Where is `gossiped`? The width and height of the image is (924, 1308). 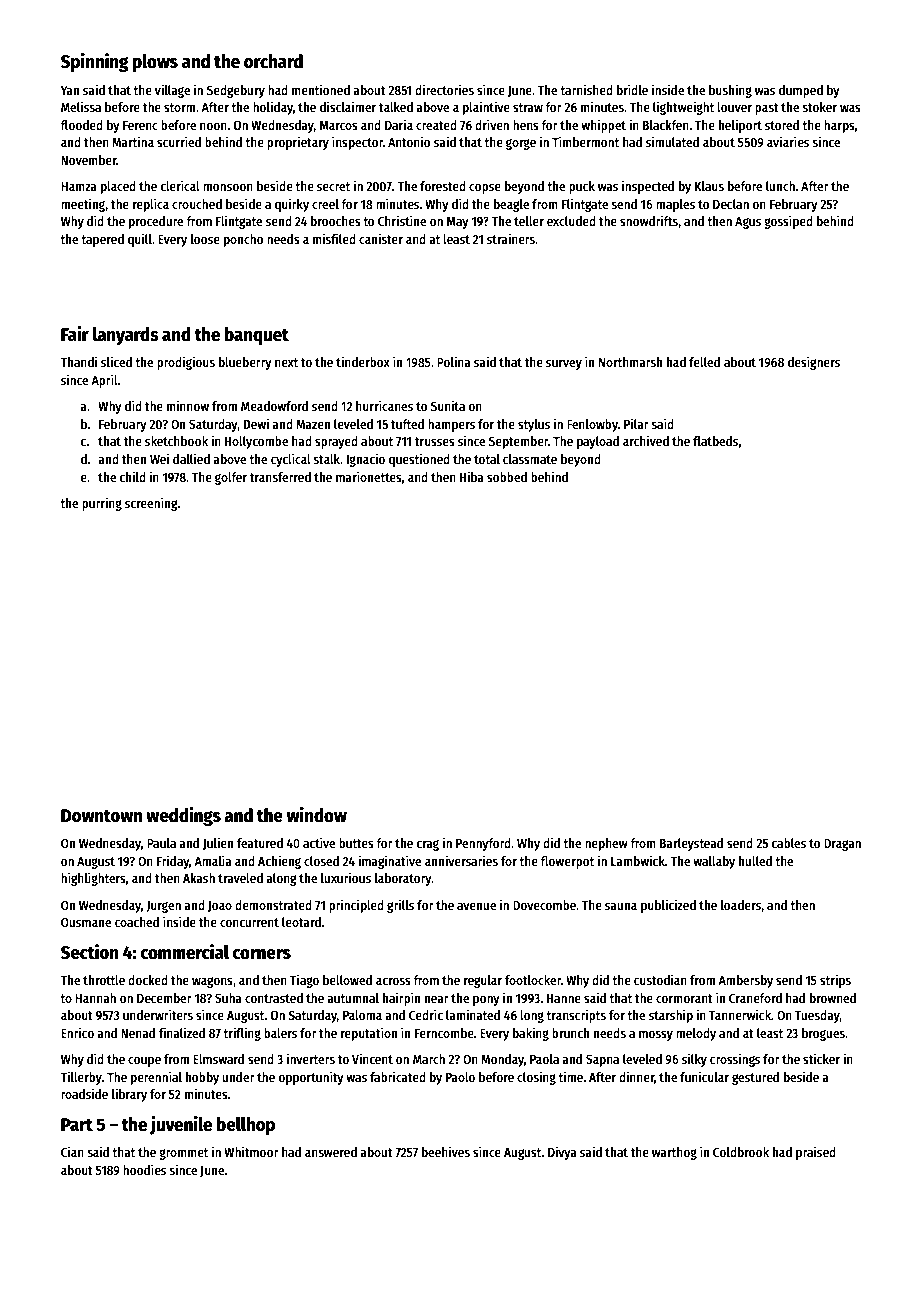 gossiped is located at coordinates (788, 222).
